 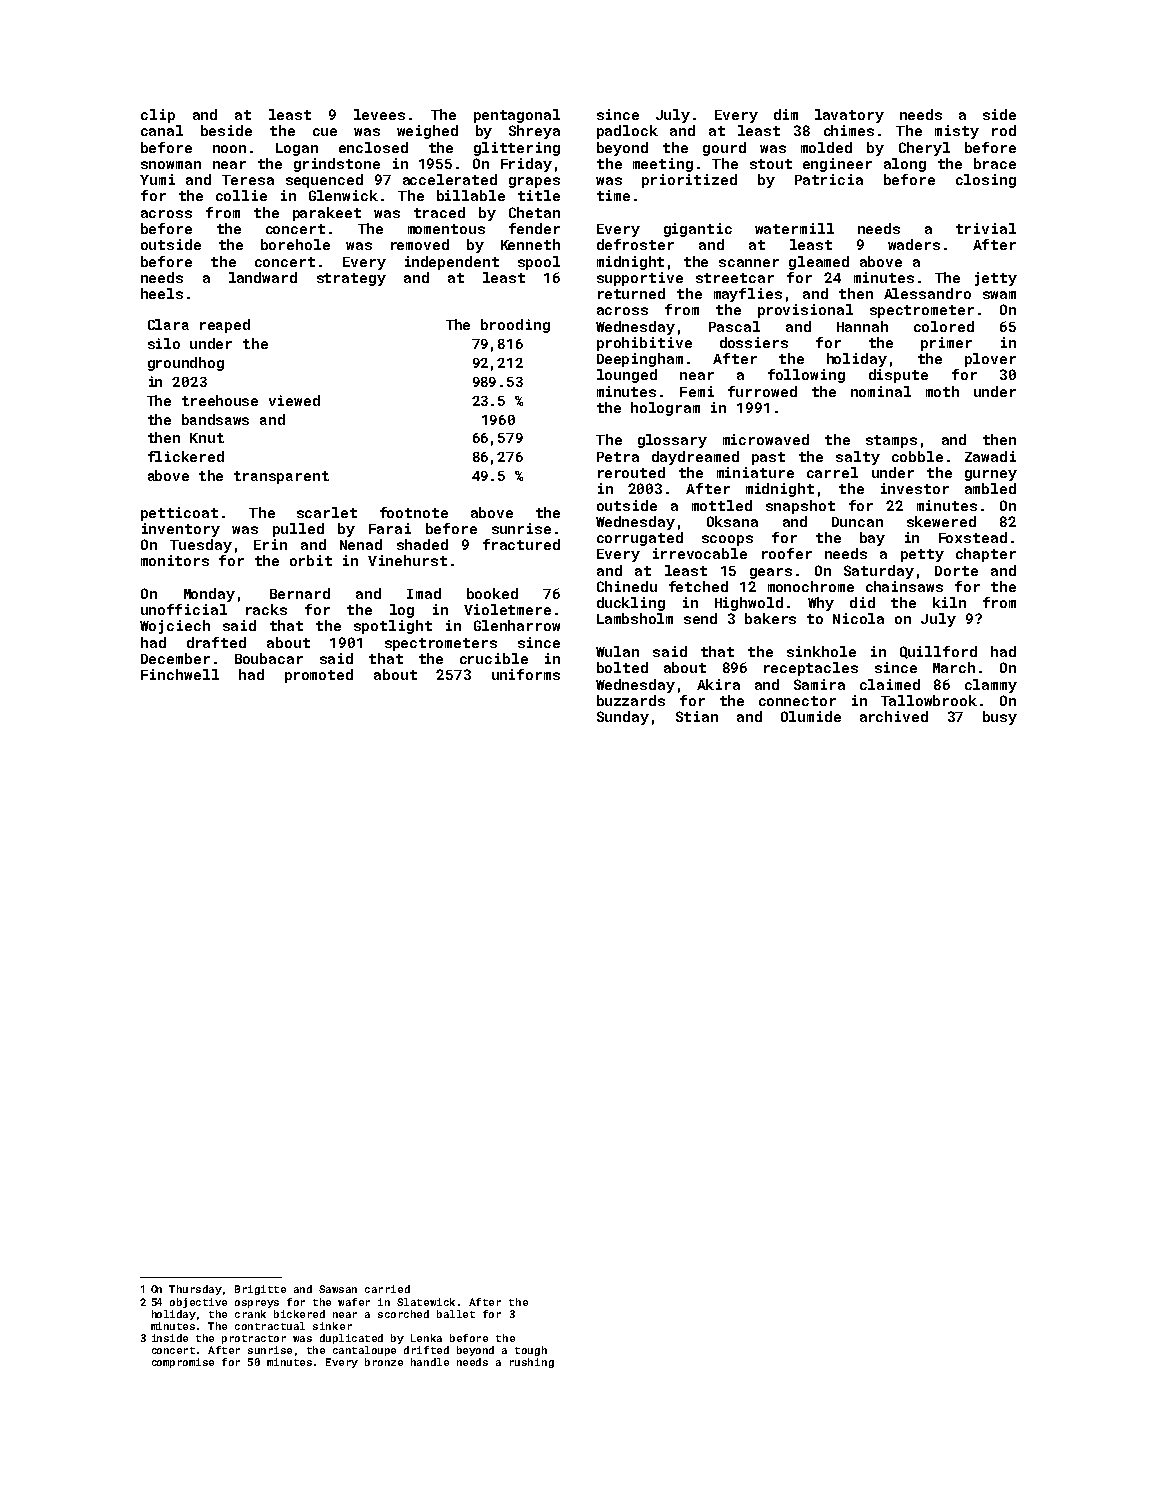 I want to click on compromise, so click(x=183, y=1363).
